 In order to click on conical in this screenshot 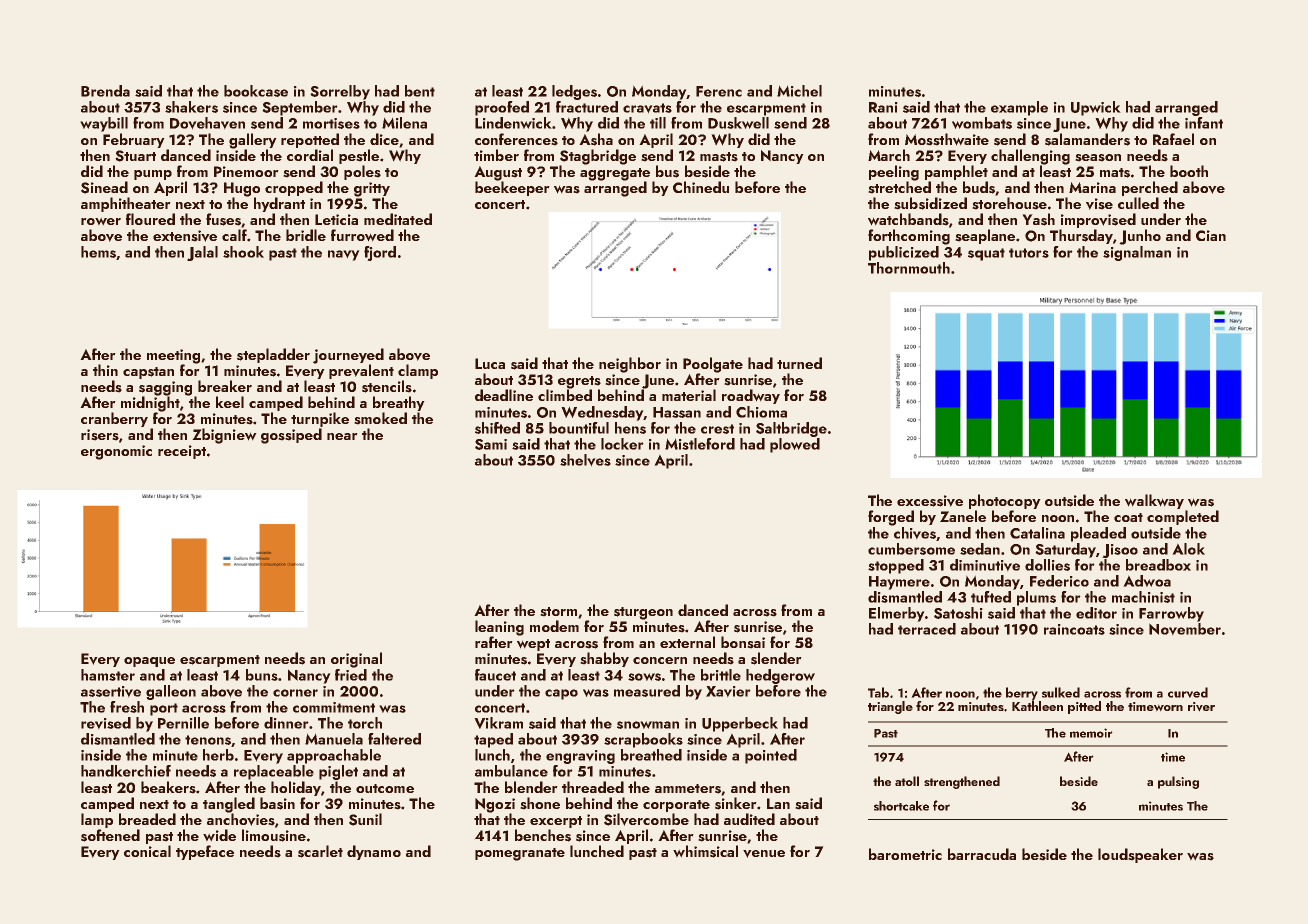, I will do `click(147, 851)`.
